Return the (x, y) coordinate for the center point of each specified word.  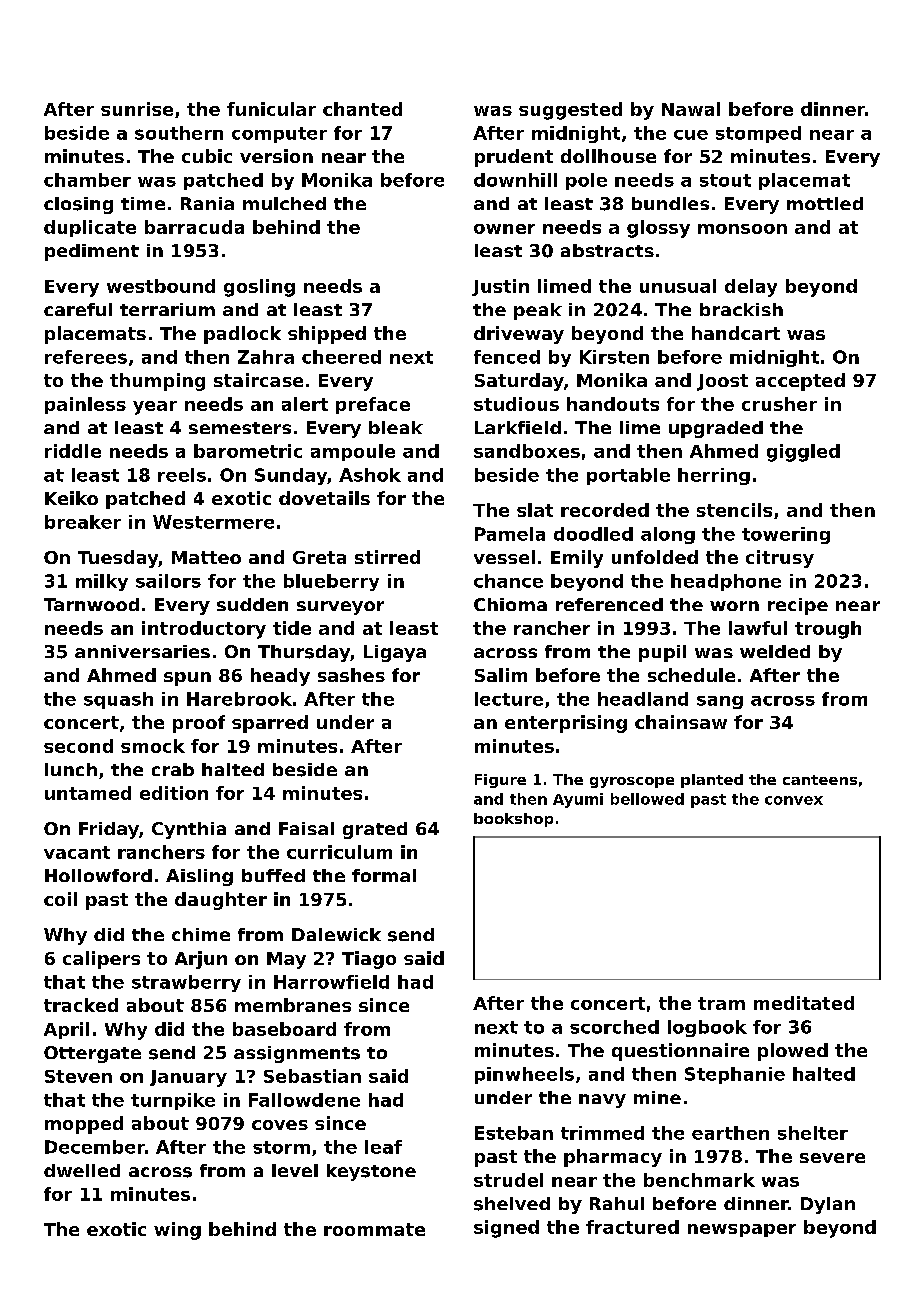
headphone (726, 582)
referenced (609, 604)
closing (78, 205)
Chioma (510, 604)
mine (657, 1097)
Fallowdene (304, 1100)
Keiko (71, 498)
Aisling (199, 877)
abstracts (607, 250)
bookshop (513, 820)
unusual (678, 286)
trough (828, 630)
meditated (804, 1003)
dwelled (82, 1170)
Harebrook (239, 699)
